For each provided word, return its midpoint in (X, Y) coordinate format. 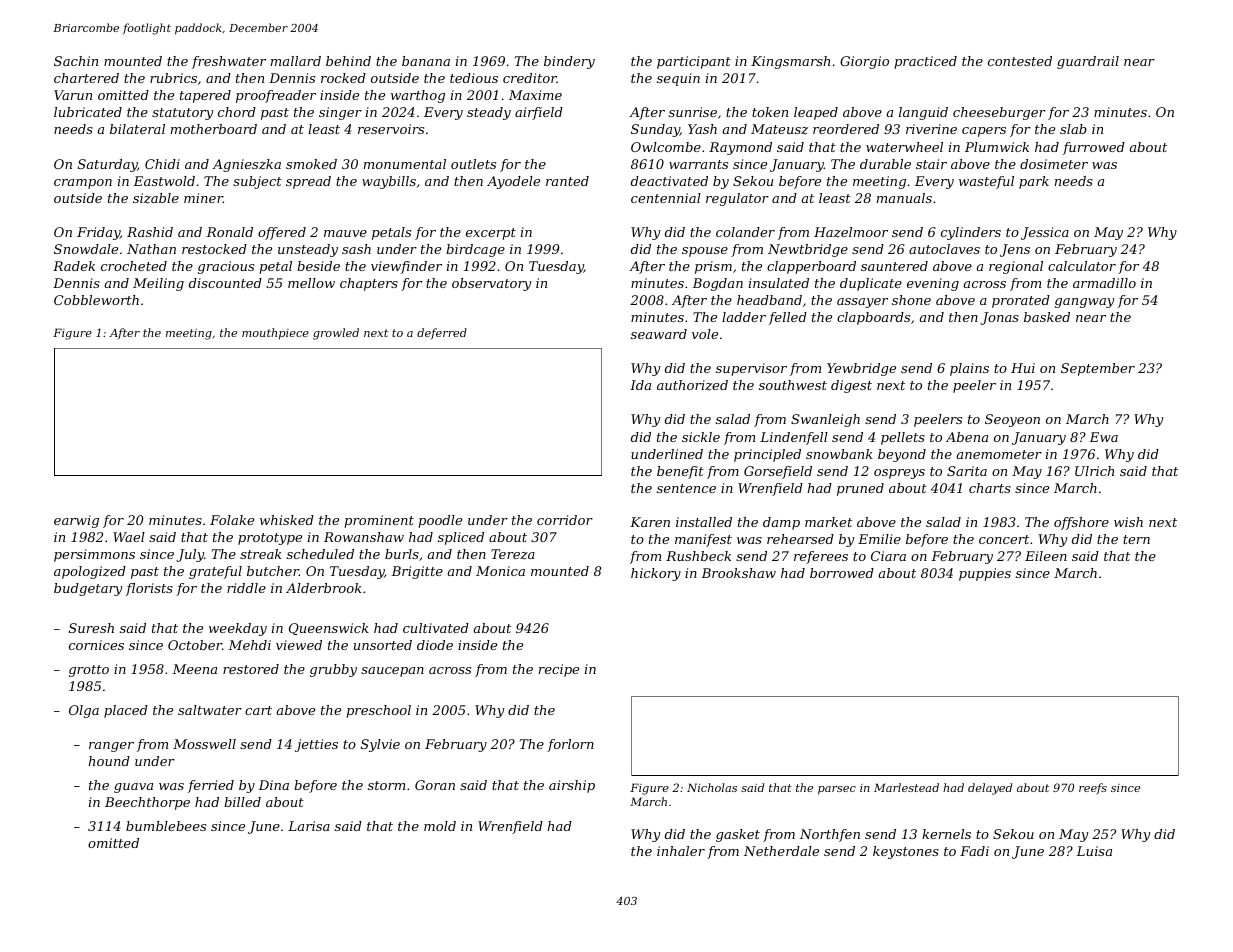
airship (572, 786)
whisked (287, 520)
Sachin (76, 61)
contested (1020, 61)
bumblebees (166, 826)
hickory (656, 574)
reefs (1093, 788)
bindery (569, 62)
